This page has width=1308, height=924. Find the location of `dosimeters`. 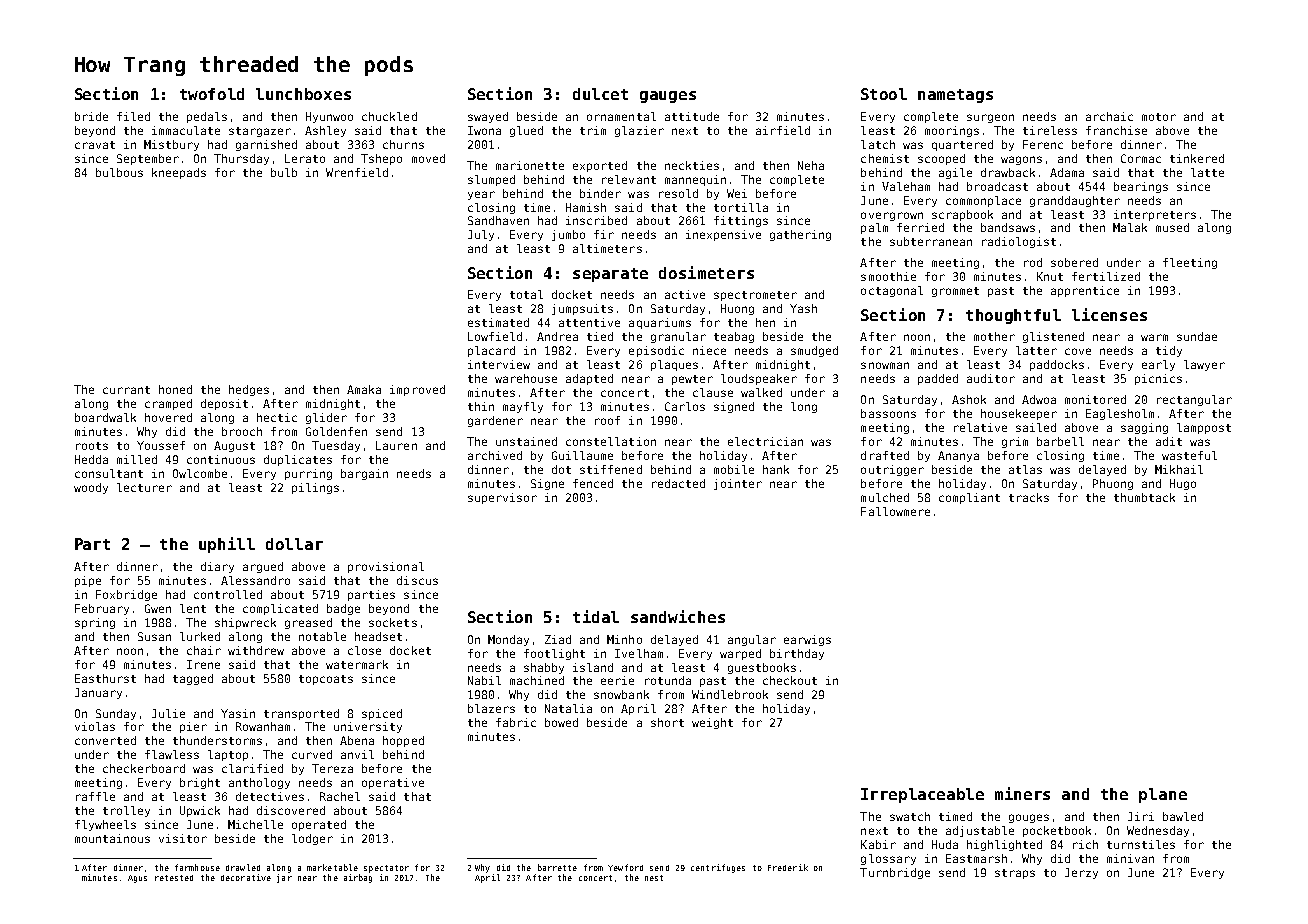

dosimeters is located at coordinates (706, 272).
